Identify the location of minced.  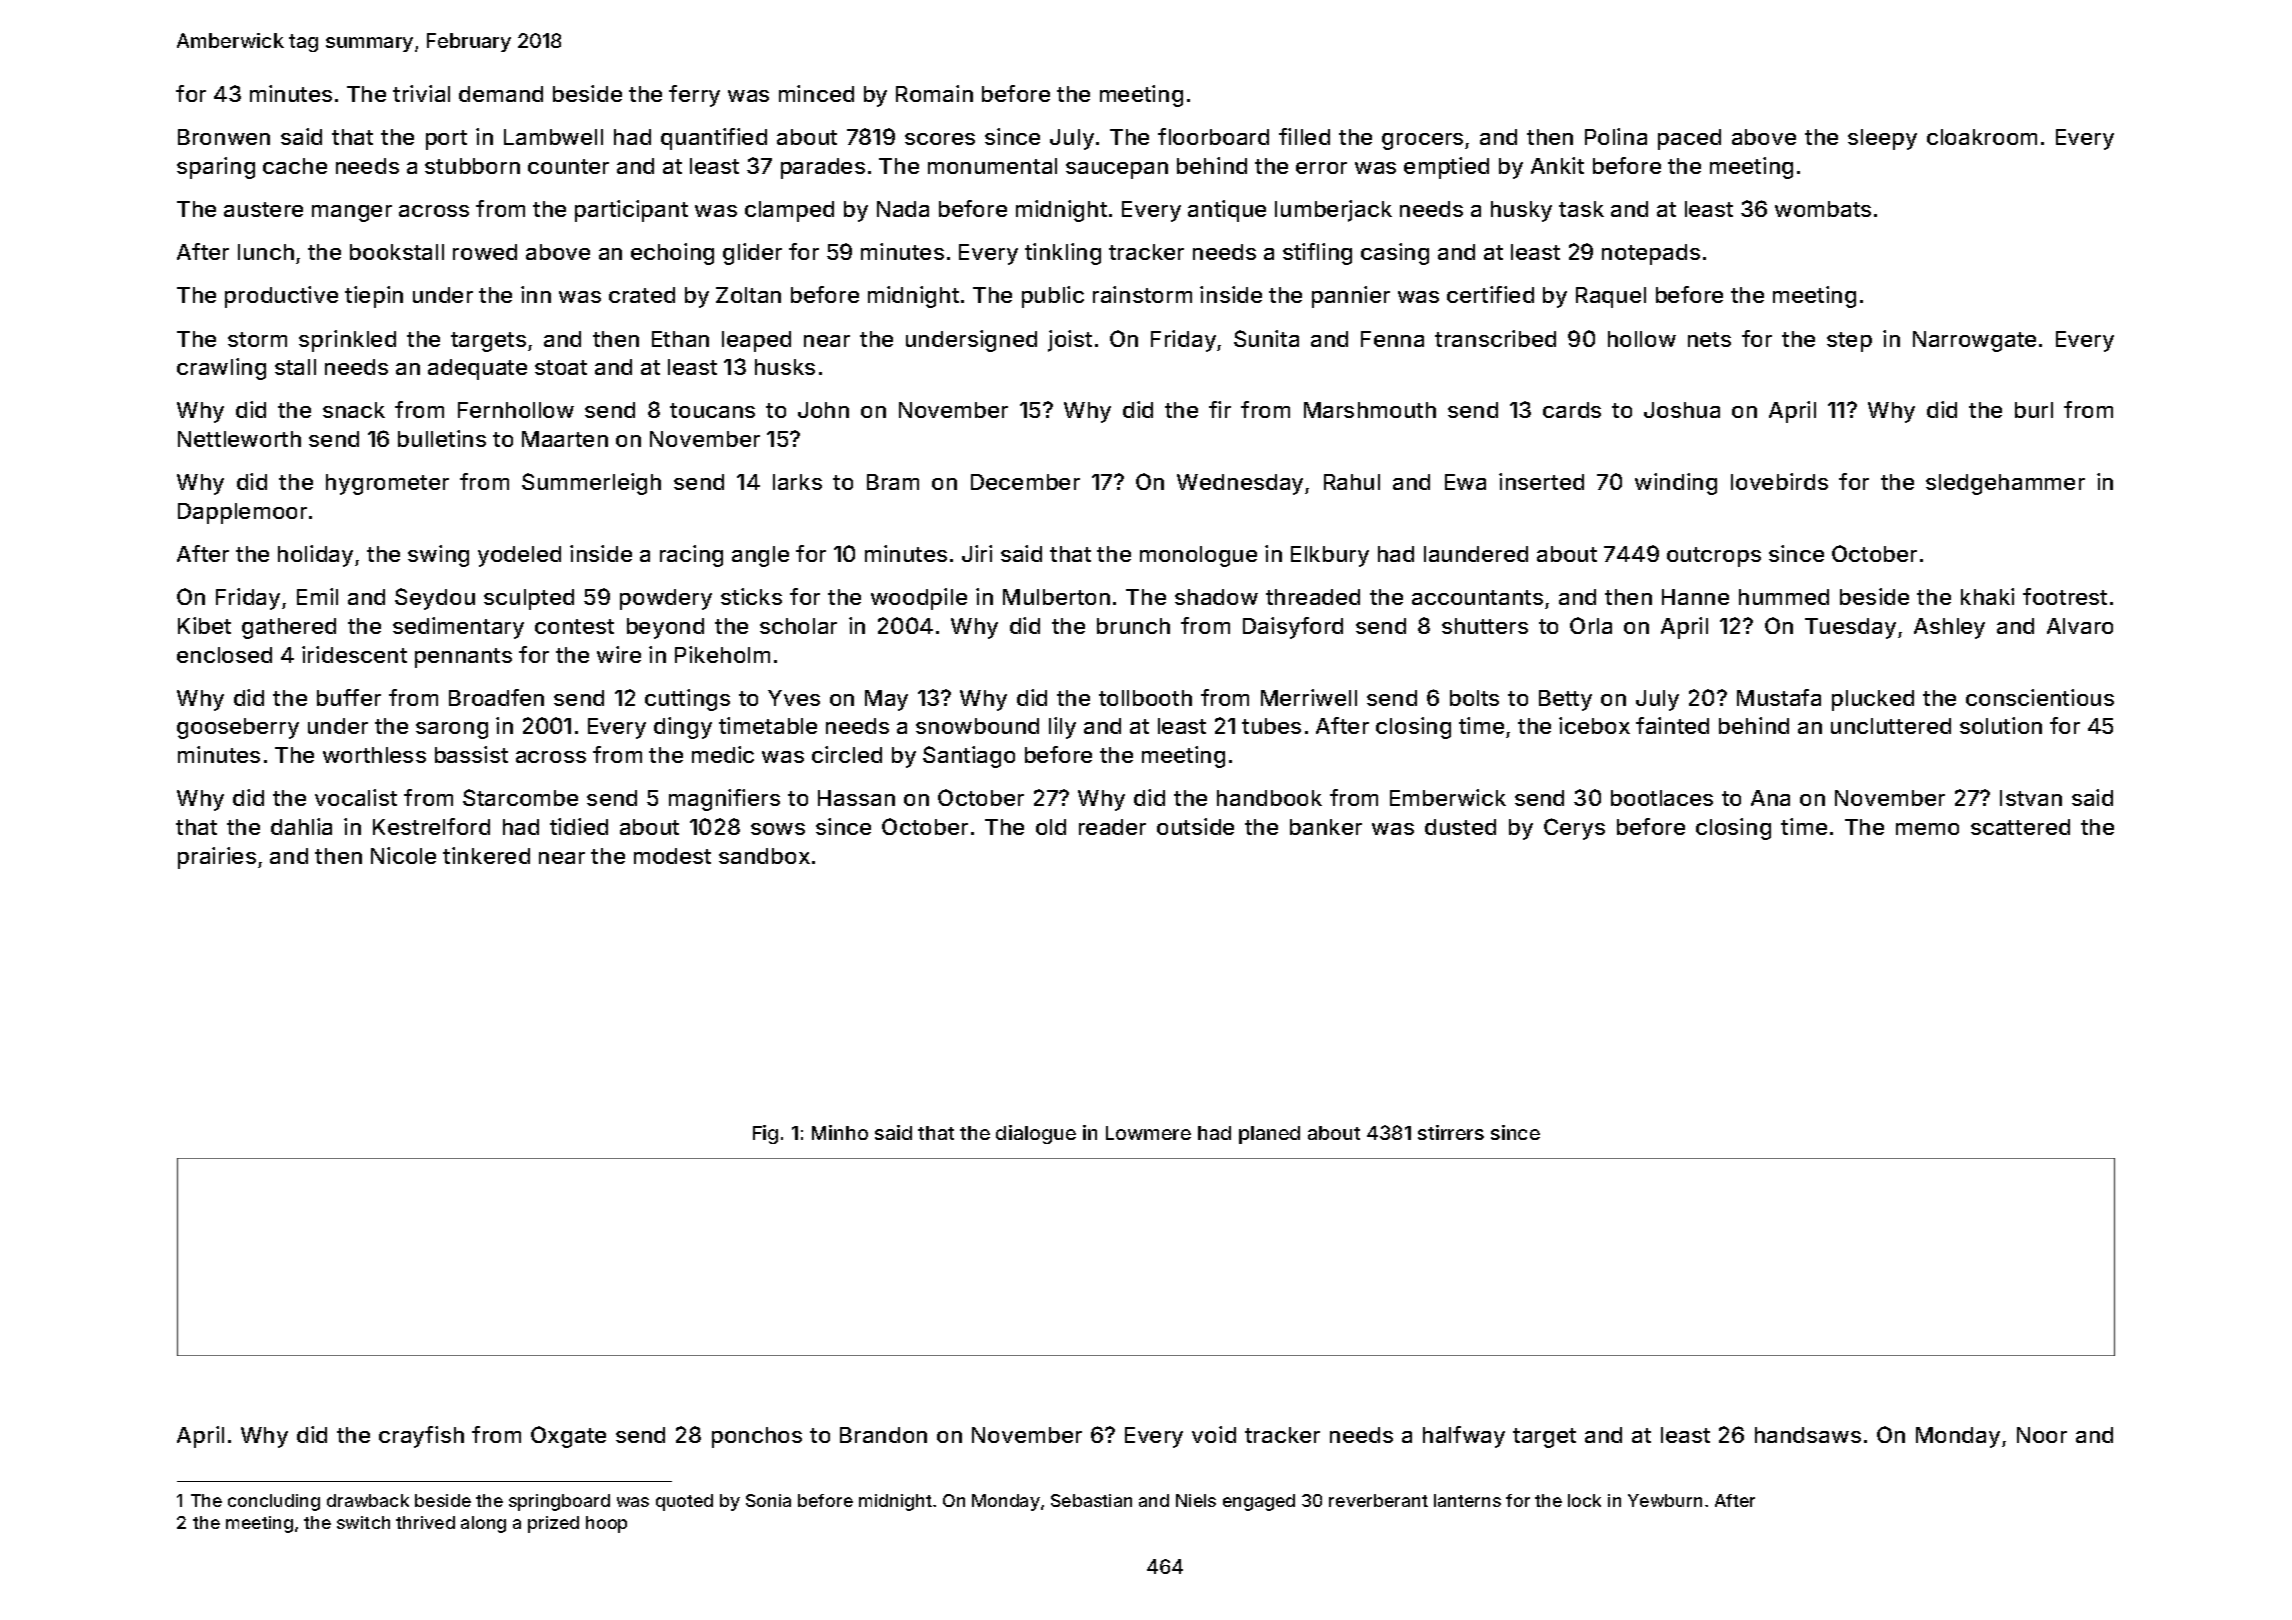
(816, 93).
